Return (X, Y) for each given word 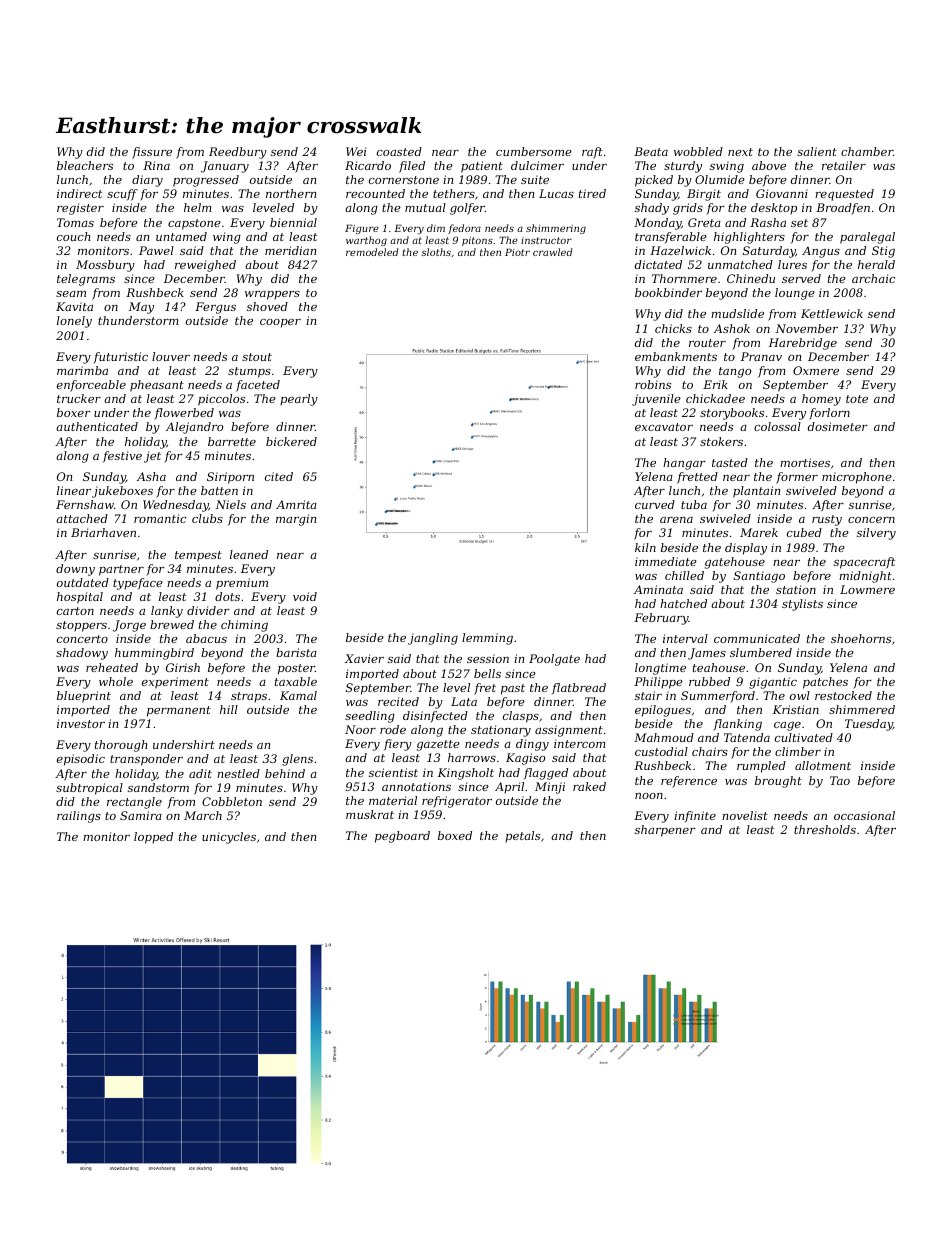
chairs (710, 751)
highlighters (749, 238)
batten (219, 490)
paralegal (867, 238)
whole (116, 681)
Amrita (296, 504)
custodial (661, 751)
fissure (152, 153)
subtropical (89, 789)
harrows (472, 757)
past (513, 689)
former (797, 478)
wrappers (272, 295)
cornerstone (404, 180)
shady (652, 209)
